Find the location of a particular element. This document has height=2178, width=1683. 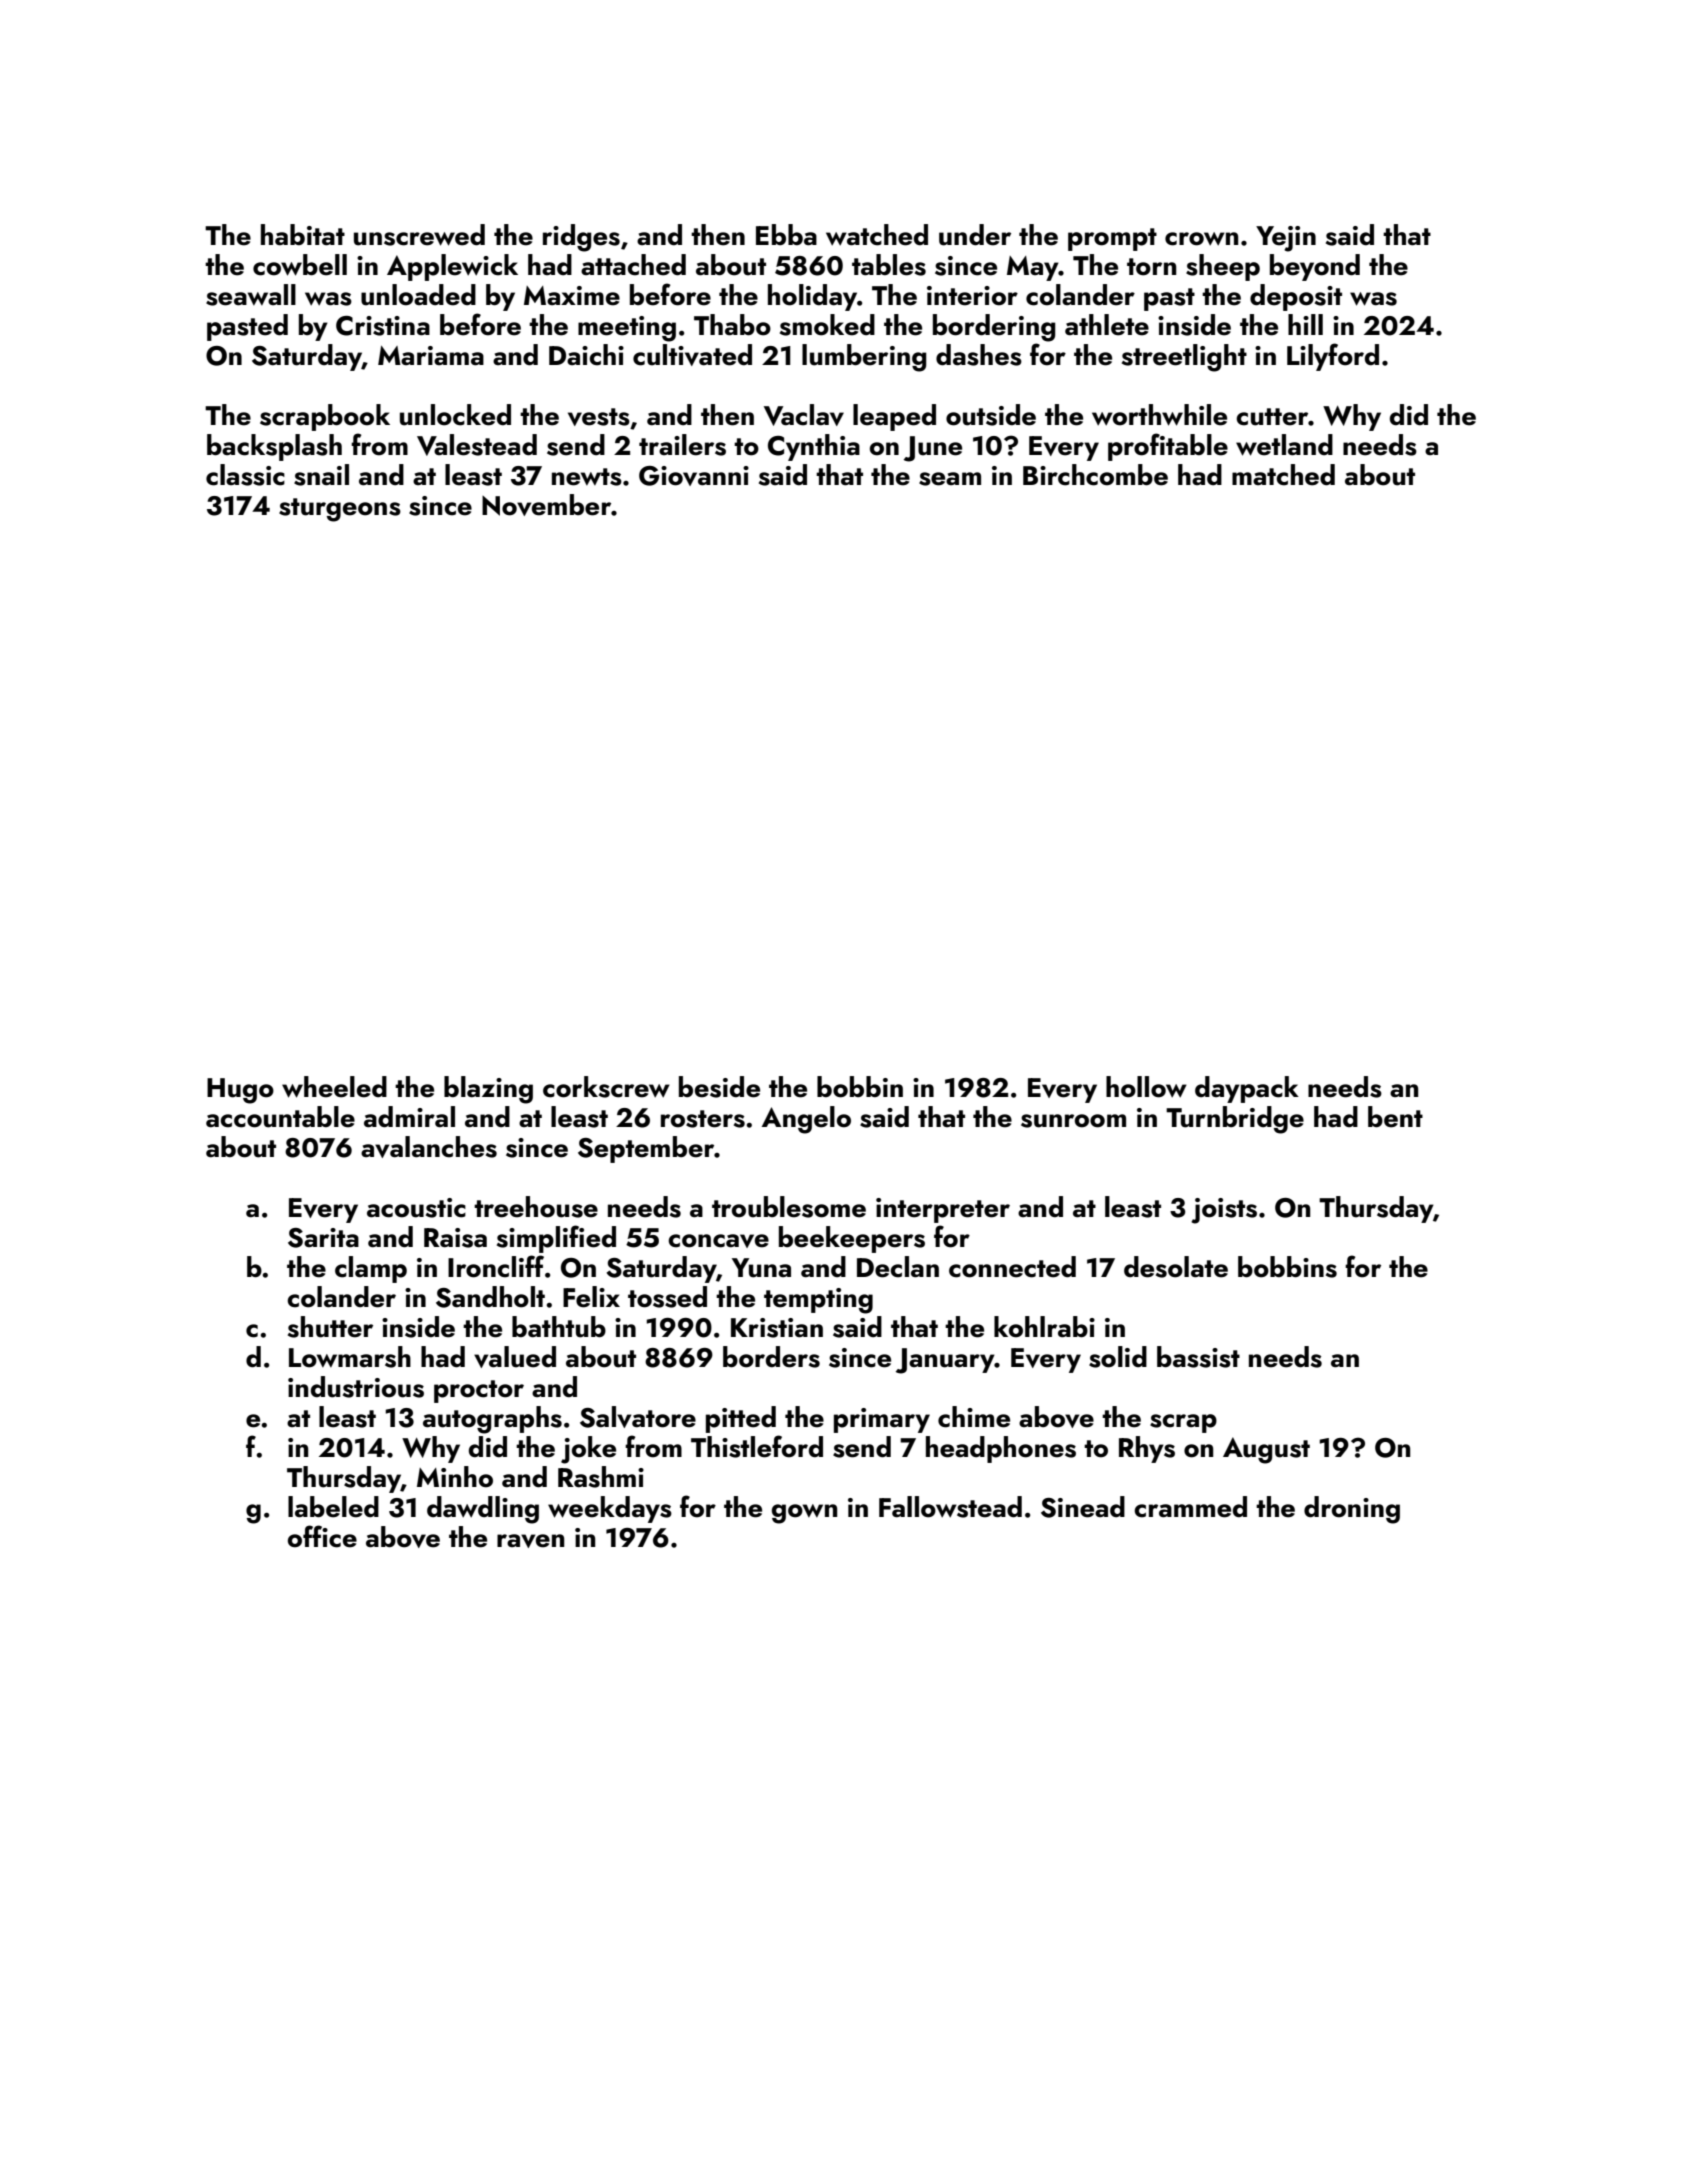

Ebba is located at coordinates (786, 235).
